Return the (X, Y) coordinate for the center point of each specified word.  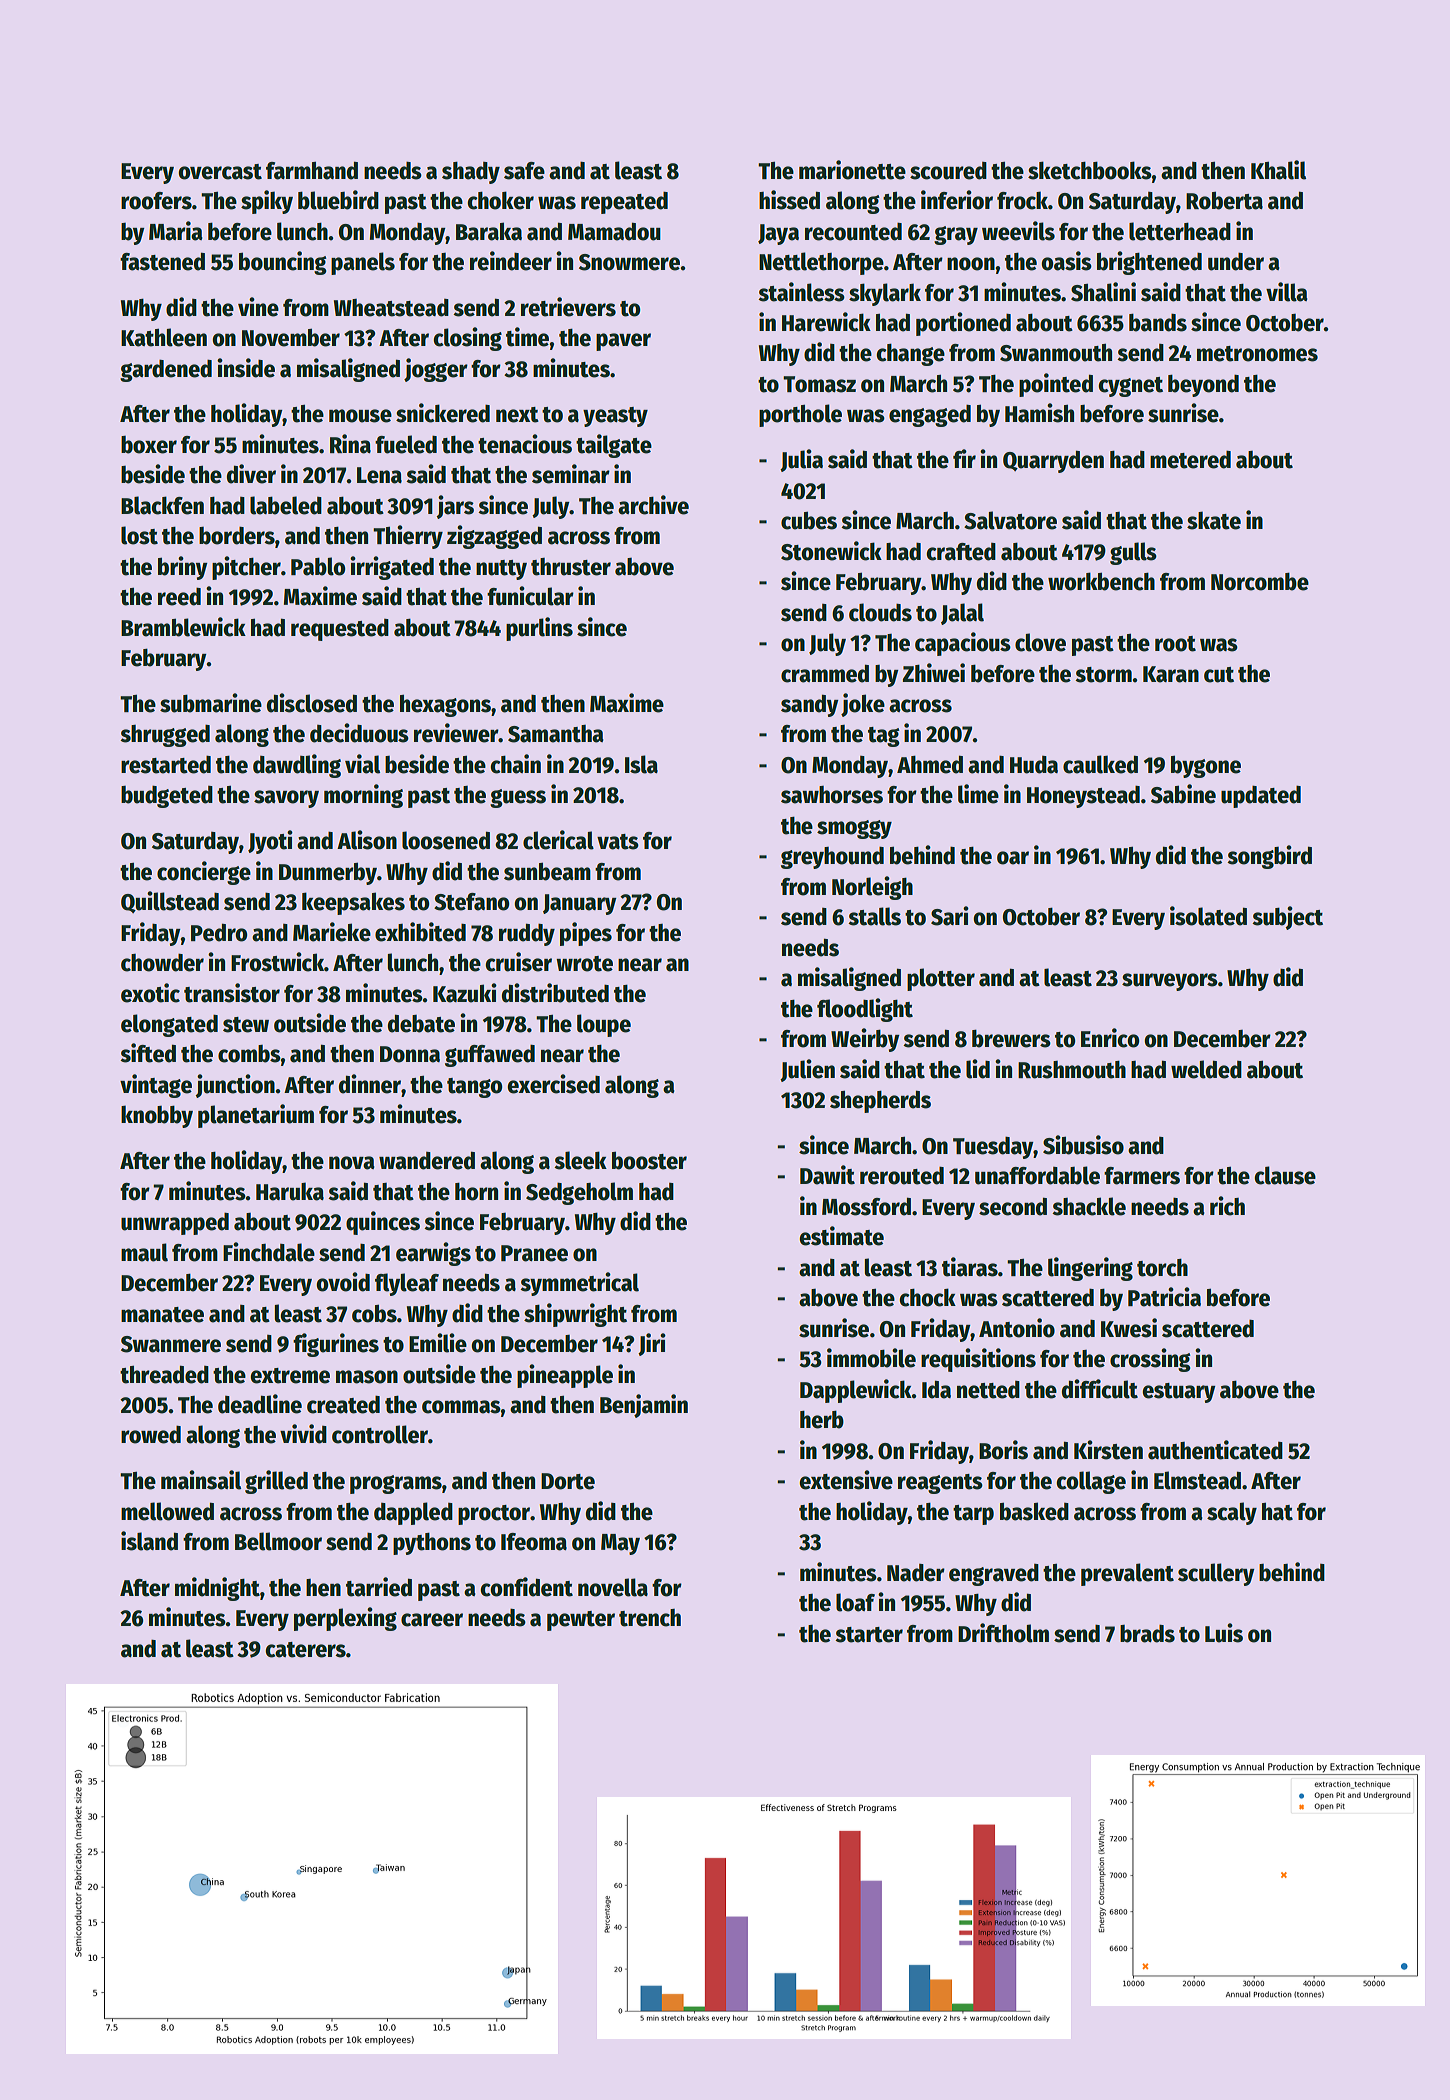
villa (1286, 292)
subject (1287, 918)
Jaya (778, 234)
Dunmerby (328, 874)
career (432, 1620)
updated (1261, 797)
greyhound (832, 858)
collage (1091, 1482)
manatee (162, 1315)
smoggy (854, 829)
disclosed (312, 703)
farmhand (312, 170)
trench (650, 1618)
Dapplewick (856, 1391)
